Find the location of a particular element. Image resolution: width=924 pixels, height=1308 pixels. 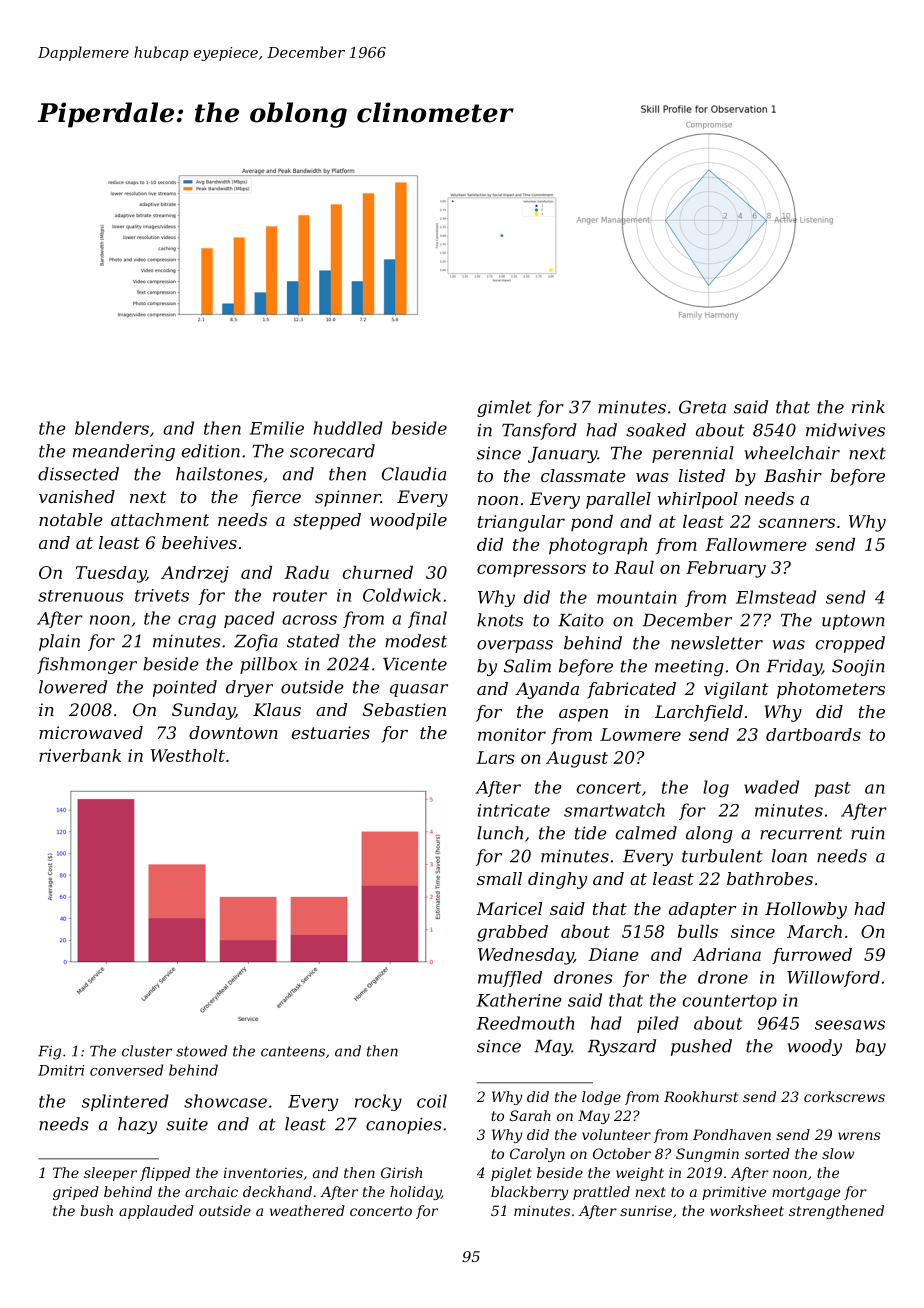

grabbed is located at coordinates (512, 933).
